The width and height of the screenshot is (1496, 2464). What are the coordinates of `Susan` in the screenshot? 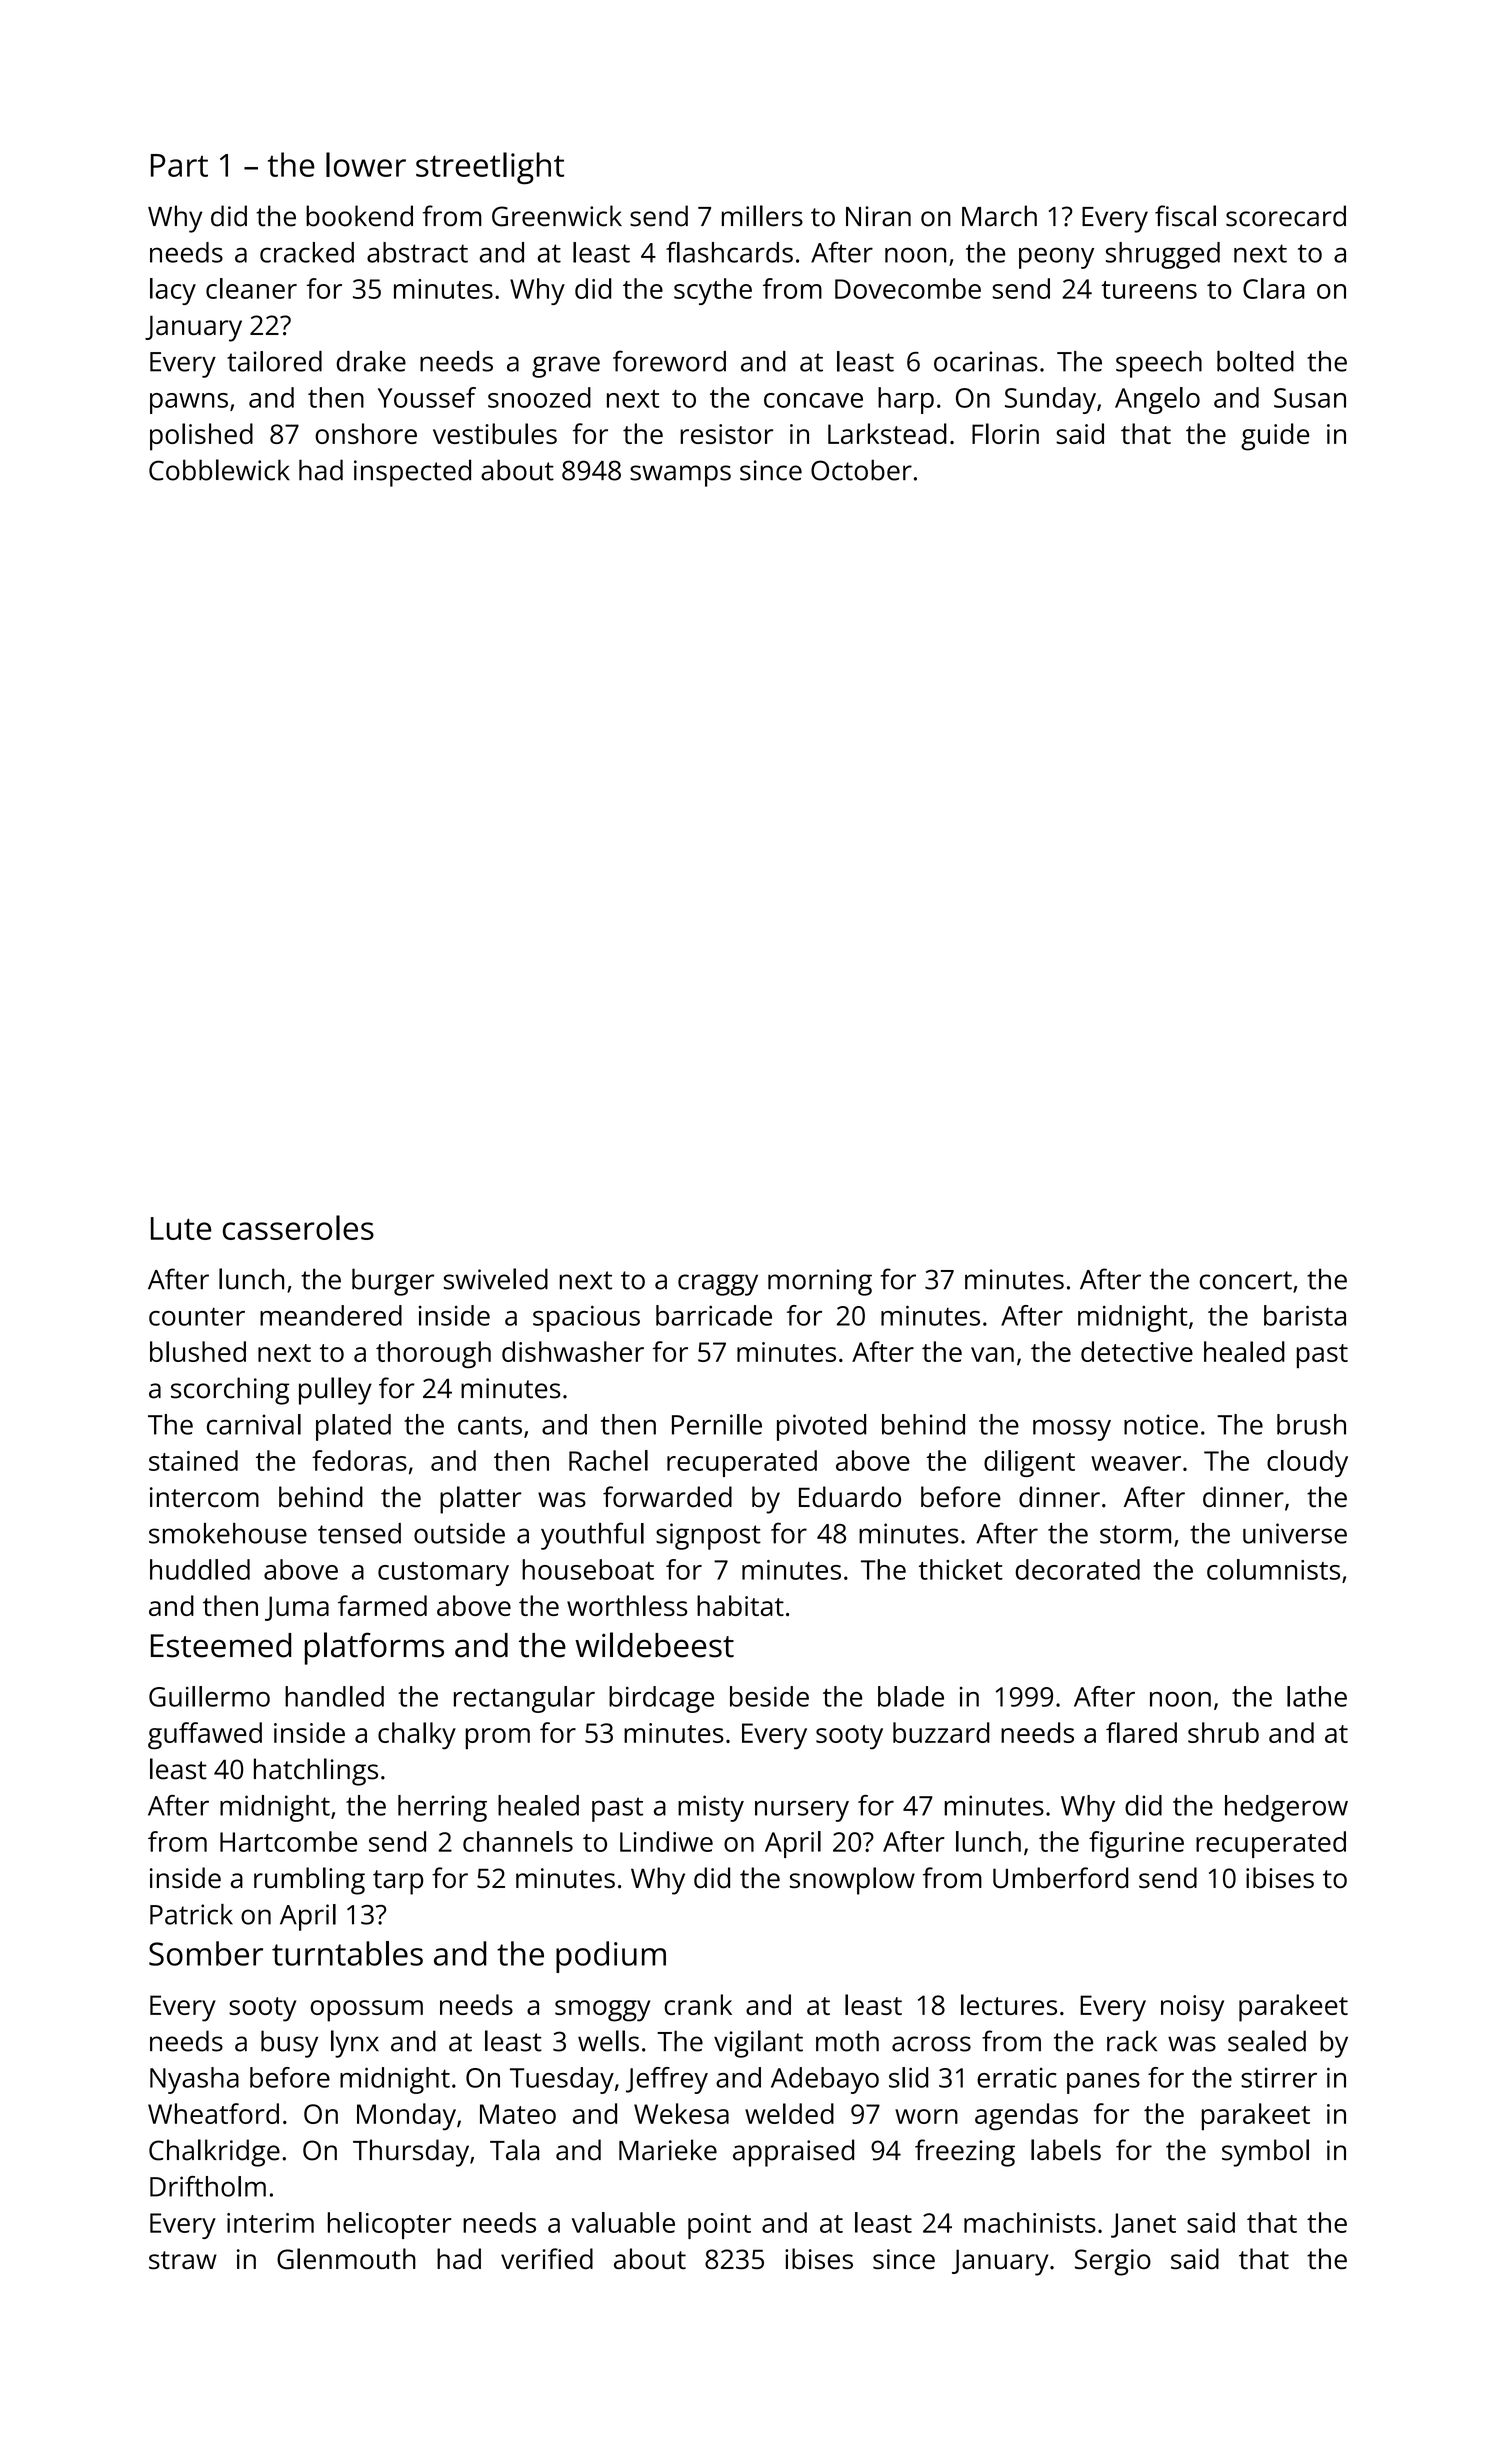 It's located at (1310, 398).
